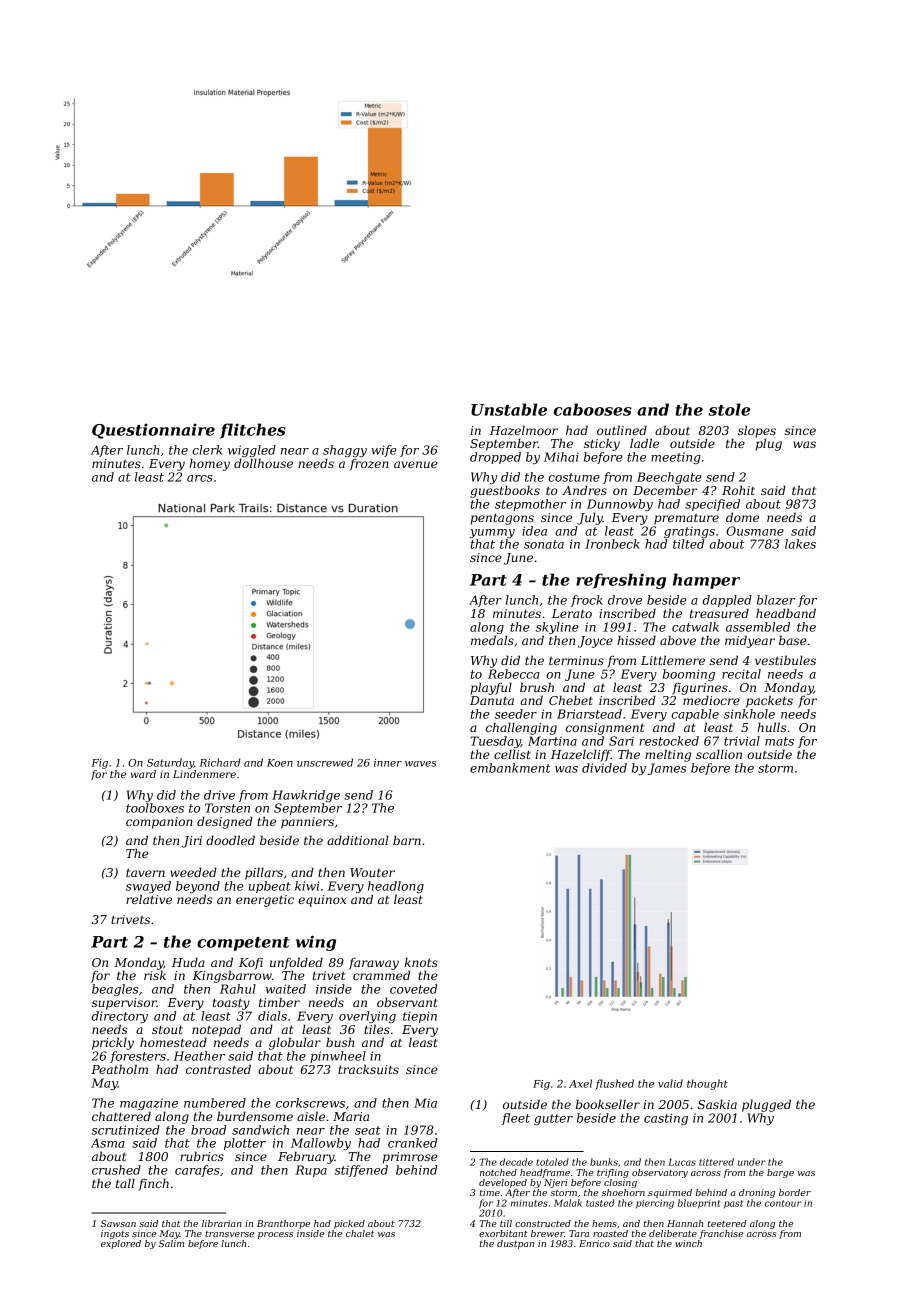 This screenshot has width=908, height=1316. What do you see at coordinates (700, 689) in the screenshot?
I see `figurines` at bounding box center [700, 689].
